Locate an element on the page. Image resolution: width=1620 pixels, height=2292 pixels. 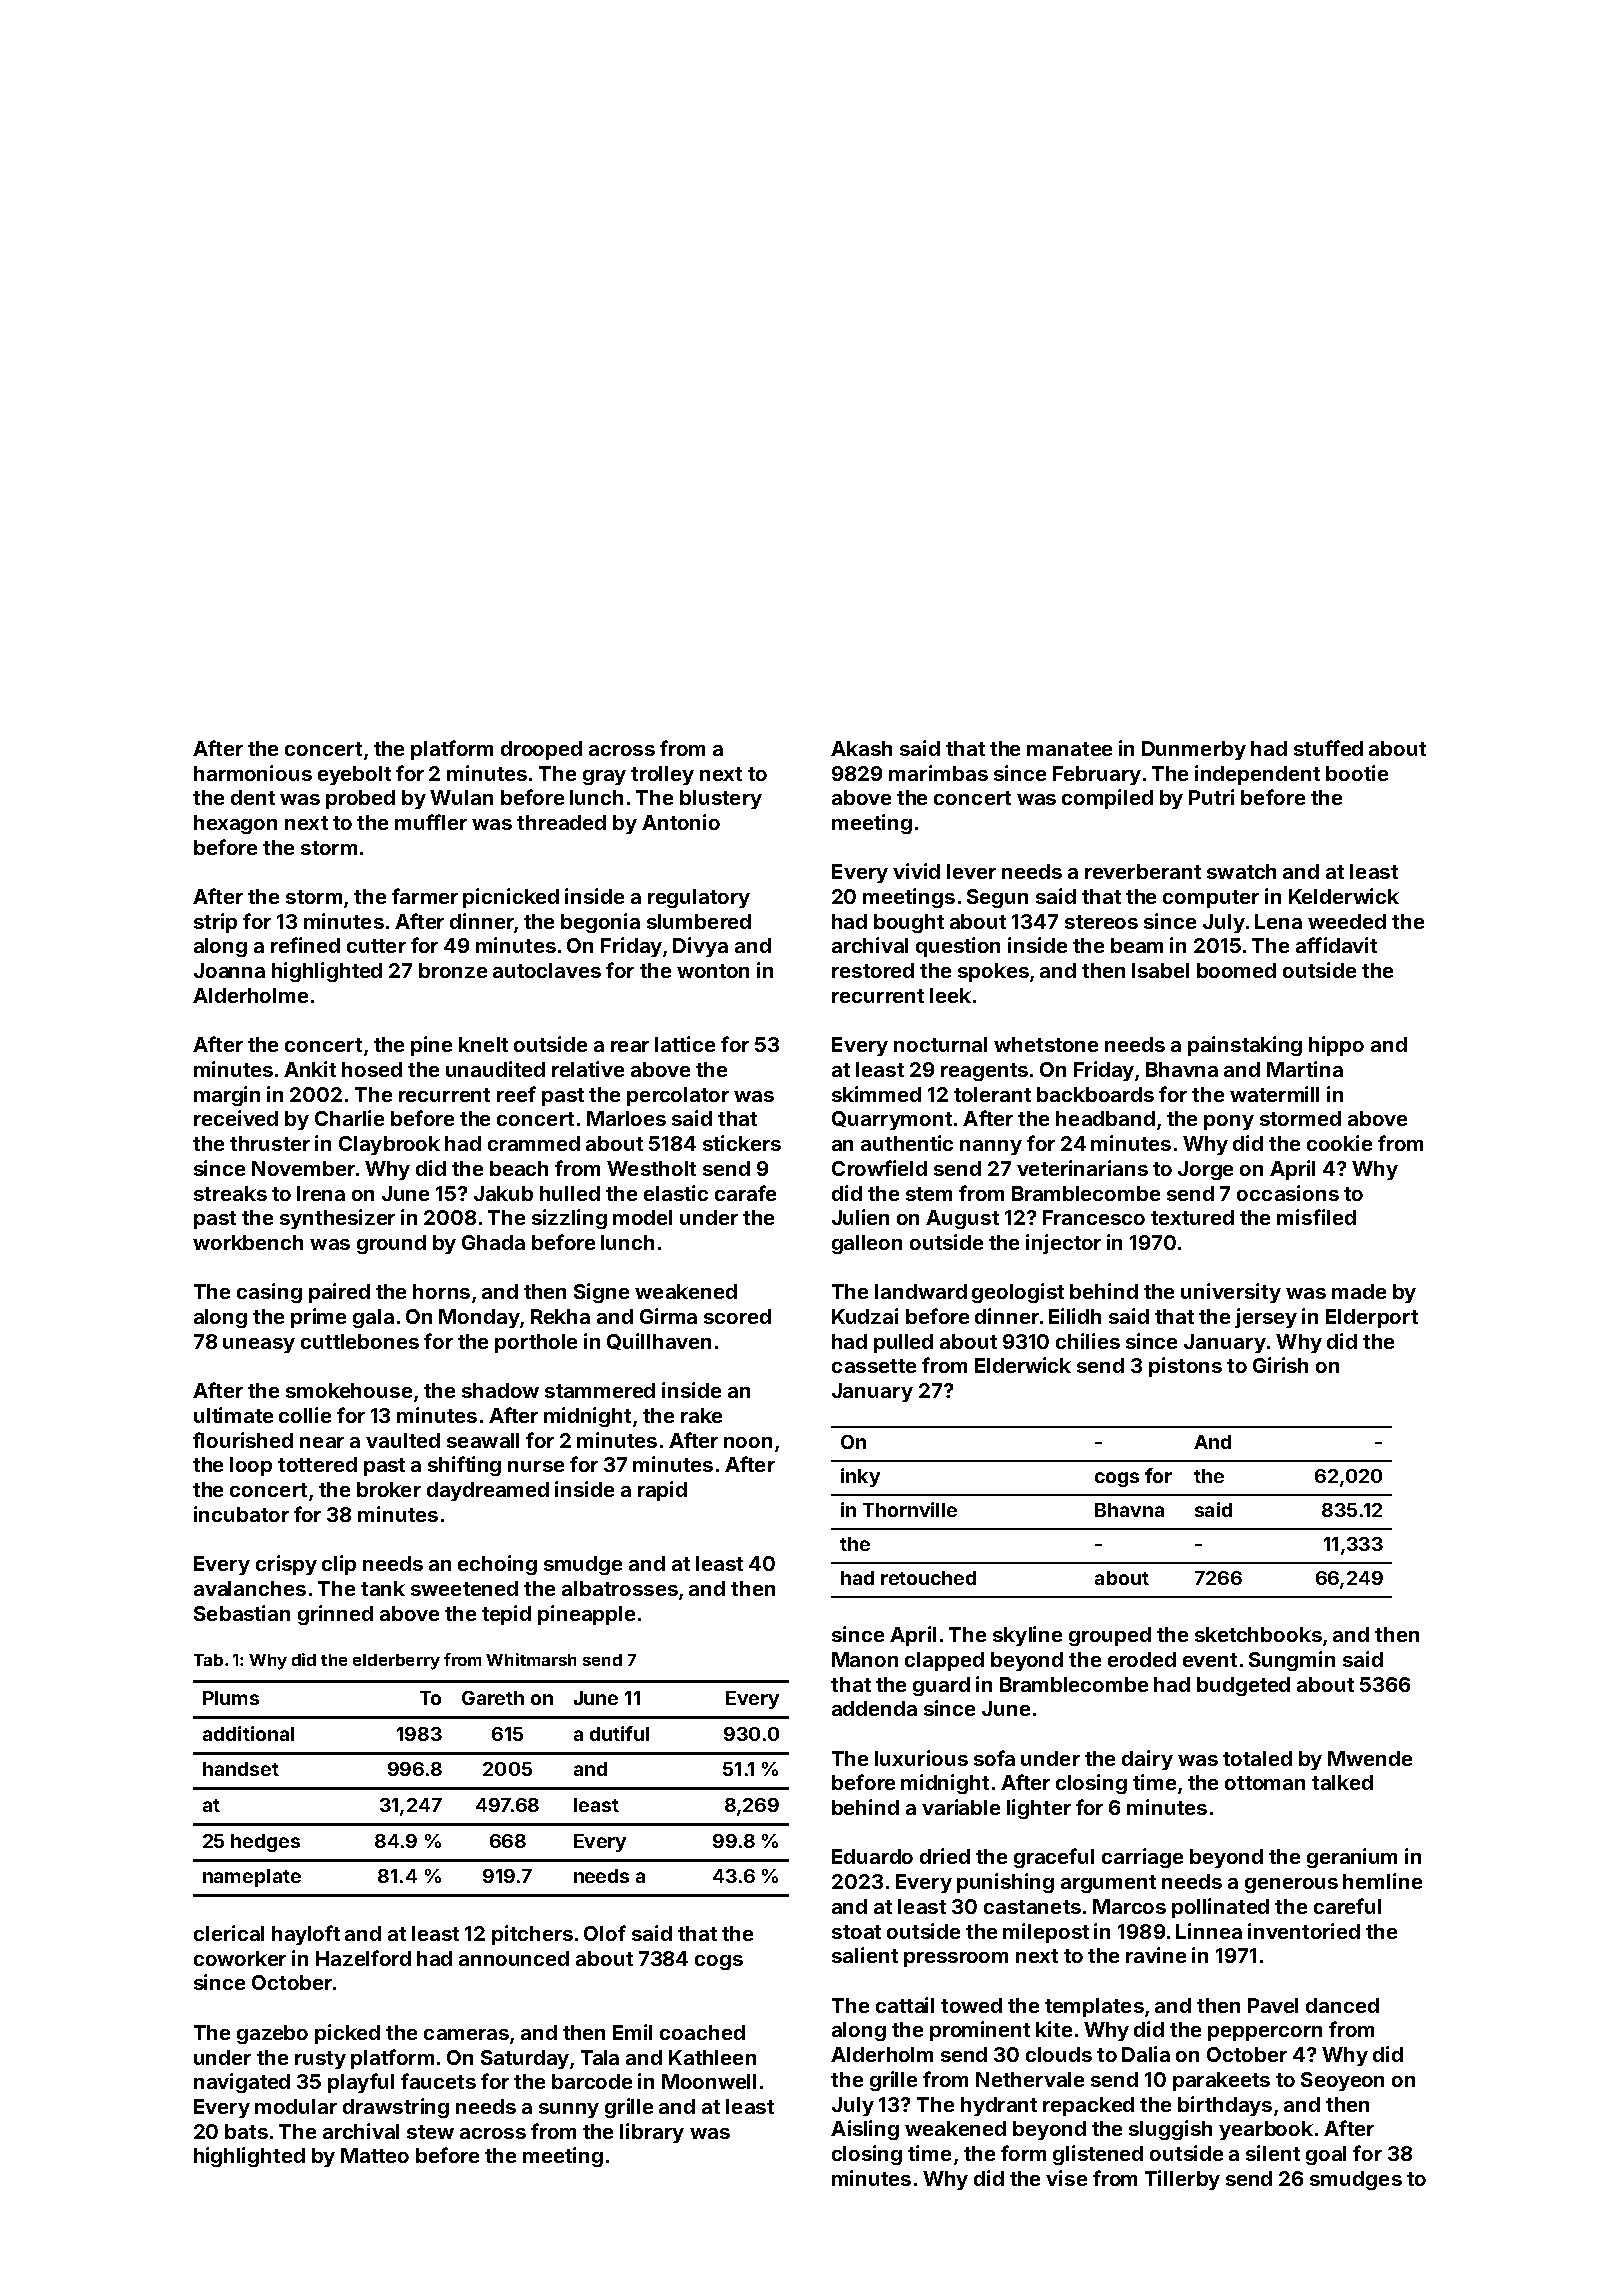
Sungmin is located at coordinates (1292, 1661).
